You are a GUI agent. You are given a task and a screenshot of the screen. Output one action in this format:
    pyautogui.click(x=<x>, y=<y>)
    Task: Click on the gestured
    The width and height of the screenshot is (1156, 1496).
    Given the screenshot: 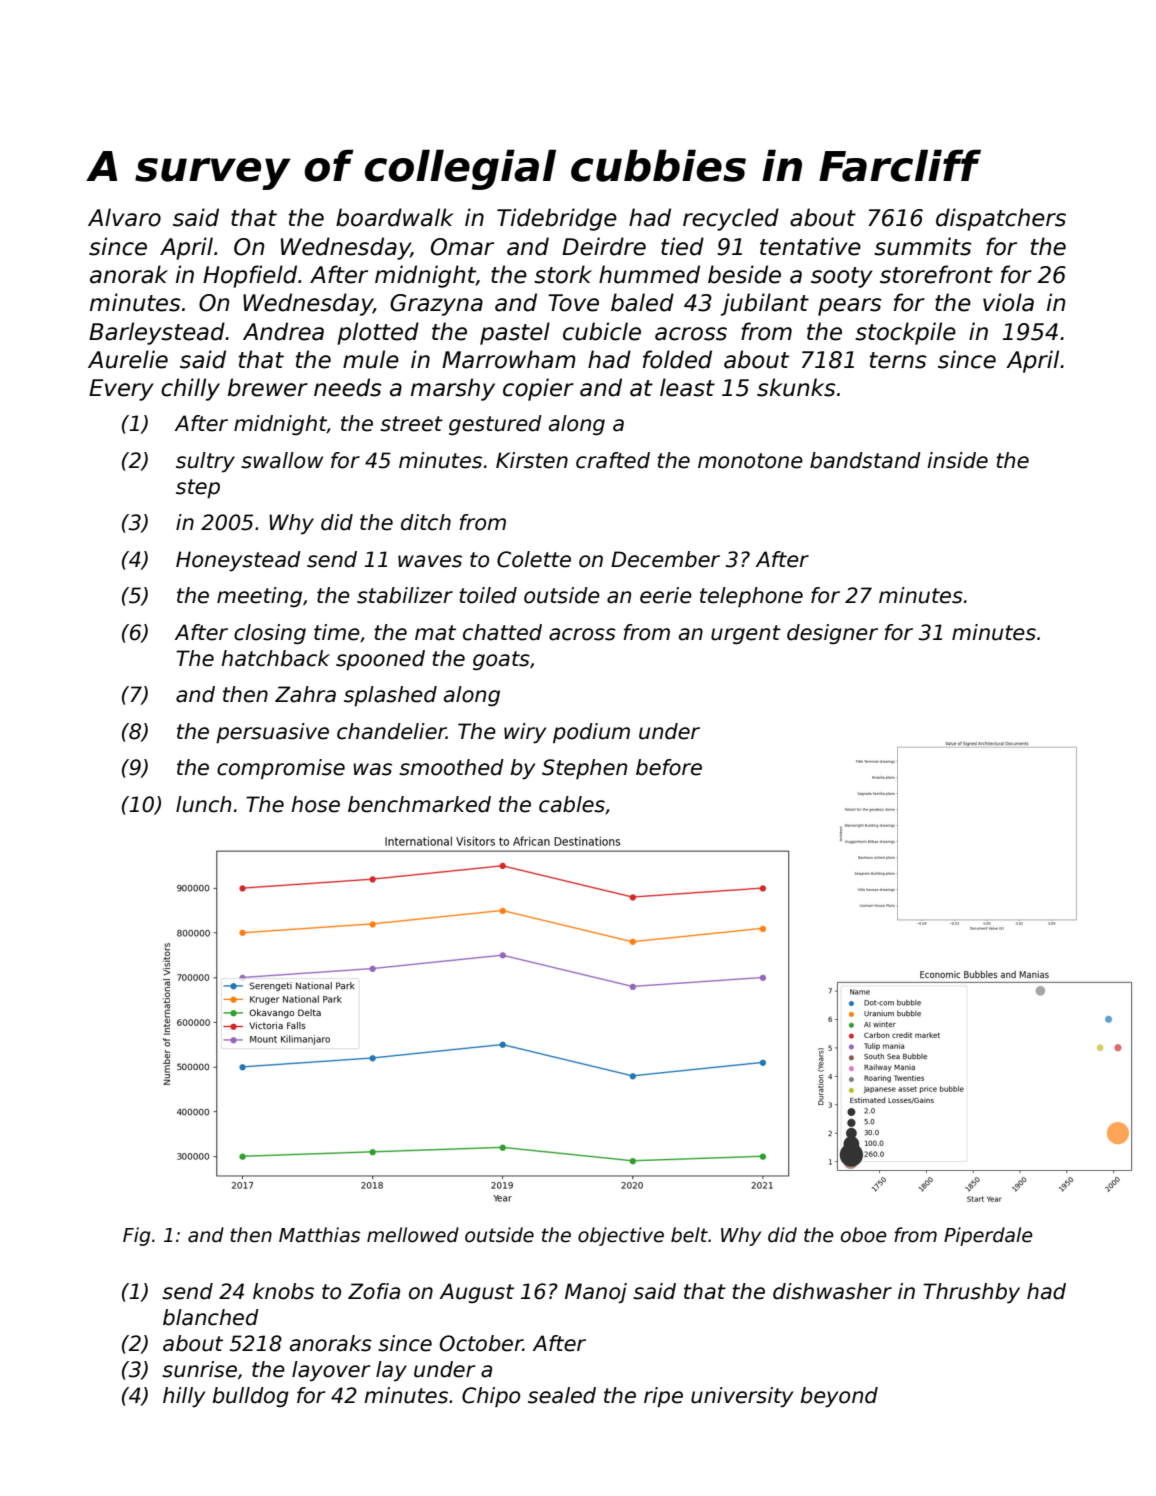 What is the action you would take?
    pyautogui.click(x=495, y=425)
